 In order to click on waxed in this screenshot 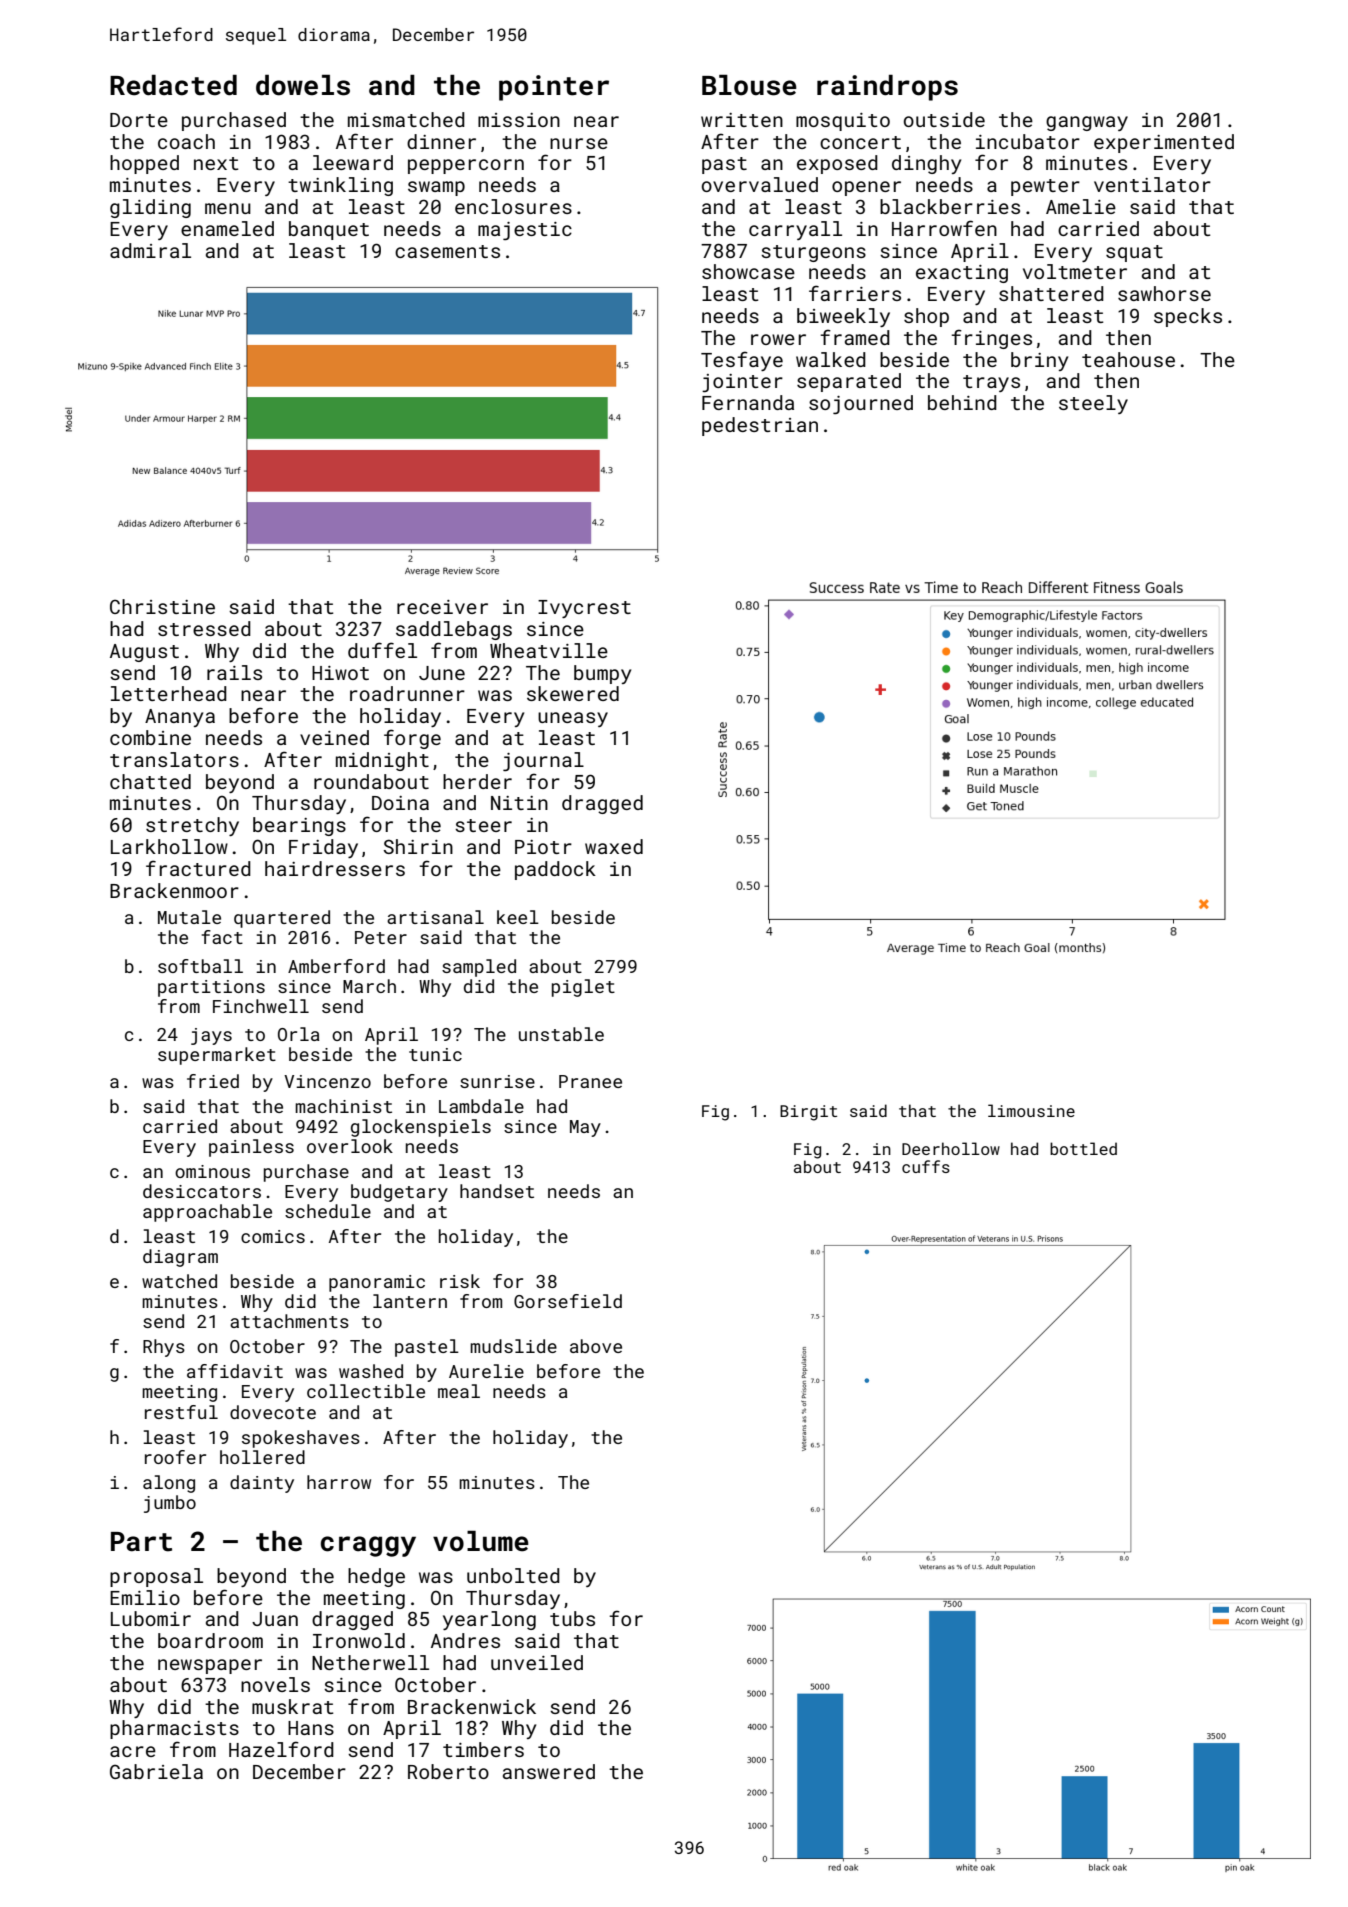, I will do `click(614, 846)`.
